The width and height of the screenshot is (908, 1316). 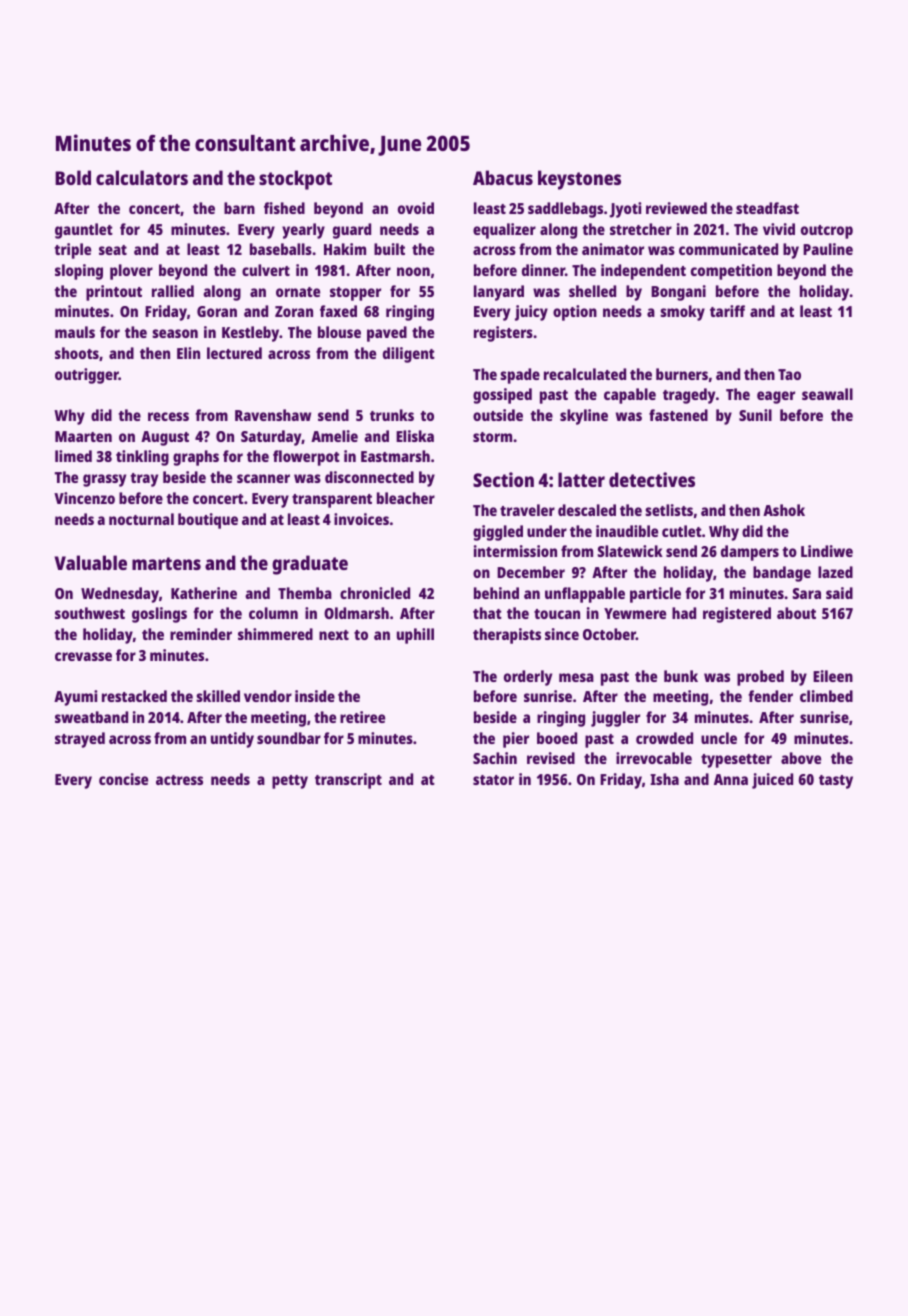 I want to click on mesa, so click(x=576, y=677).
